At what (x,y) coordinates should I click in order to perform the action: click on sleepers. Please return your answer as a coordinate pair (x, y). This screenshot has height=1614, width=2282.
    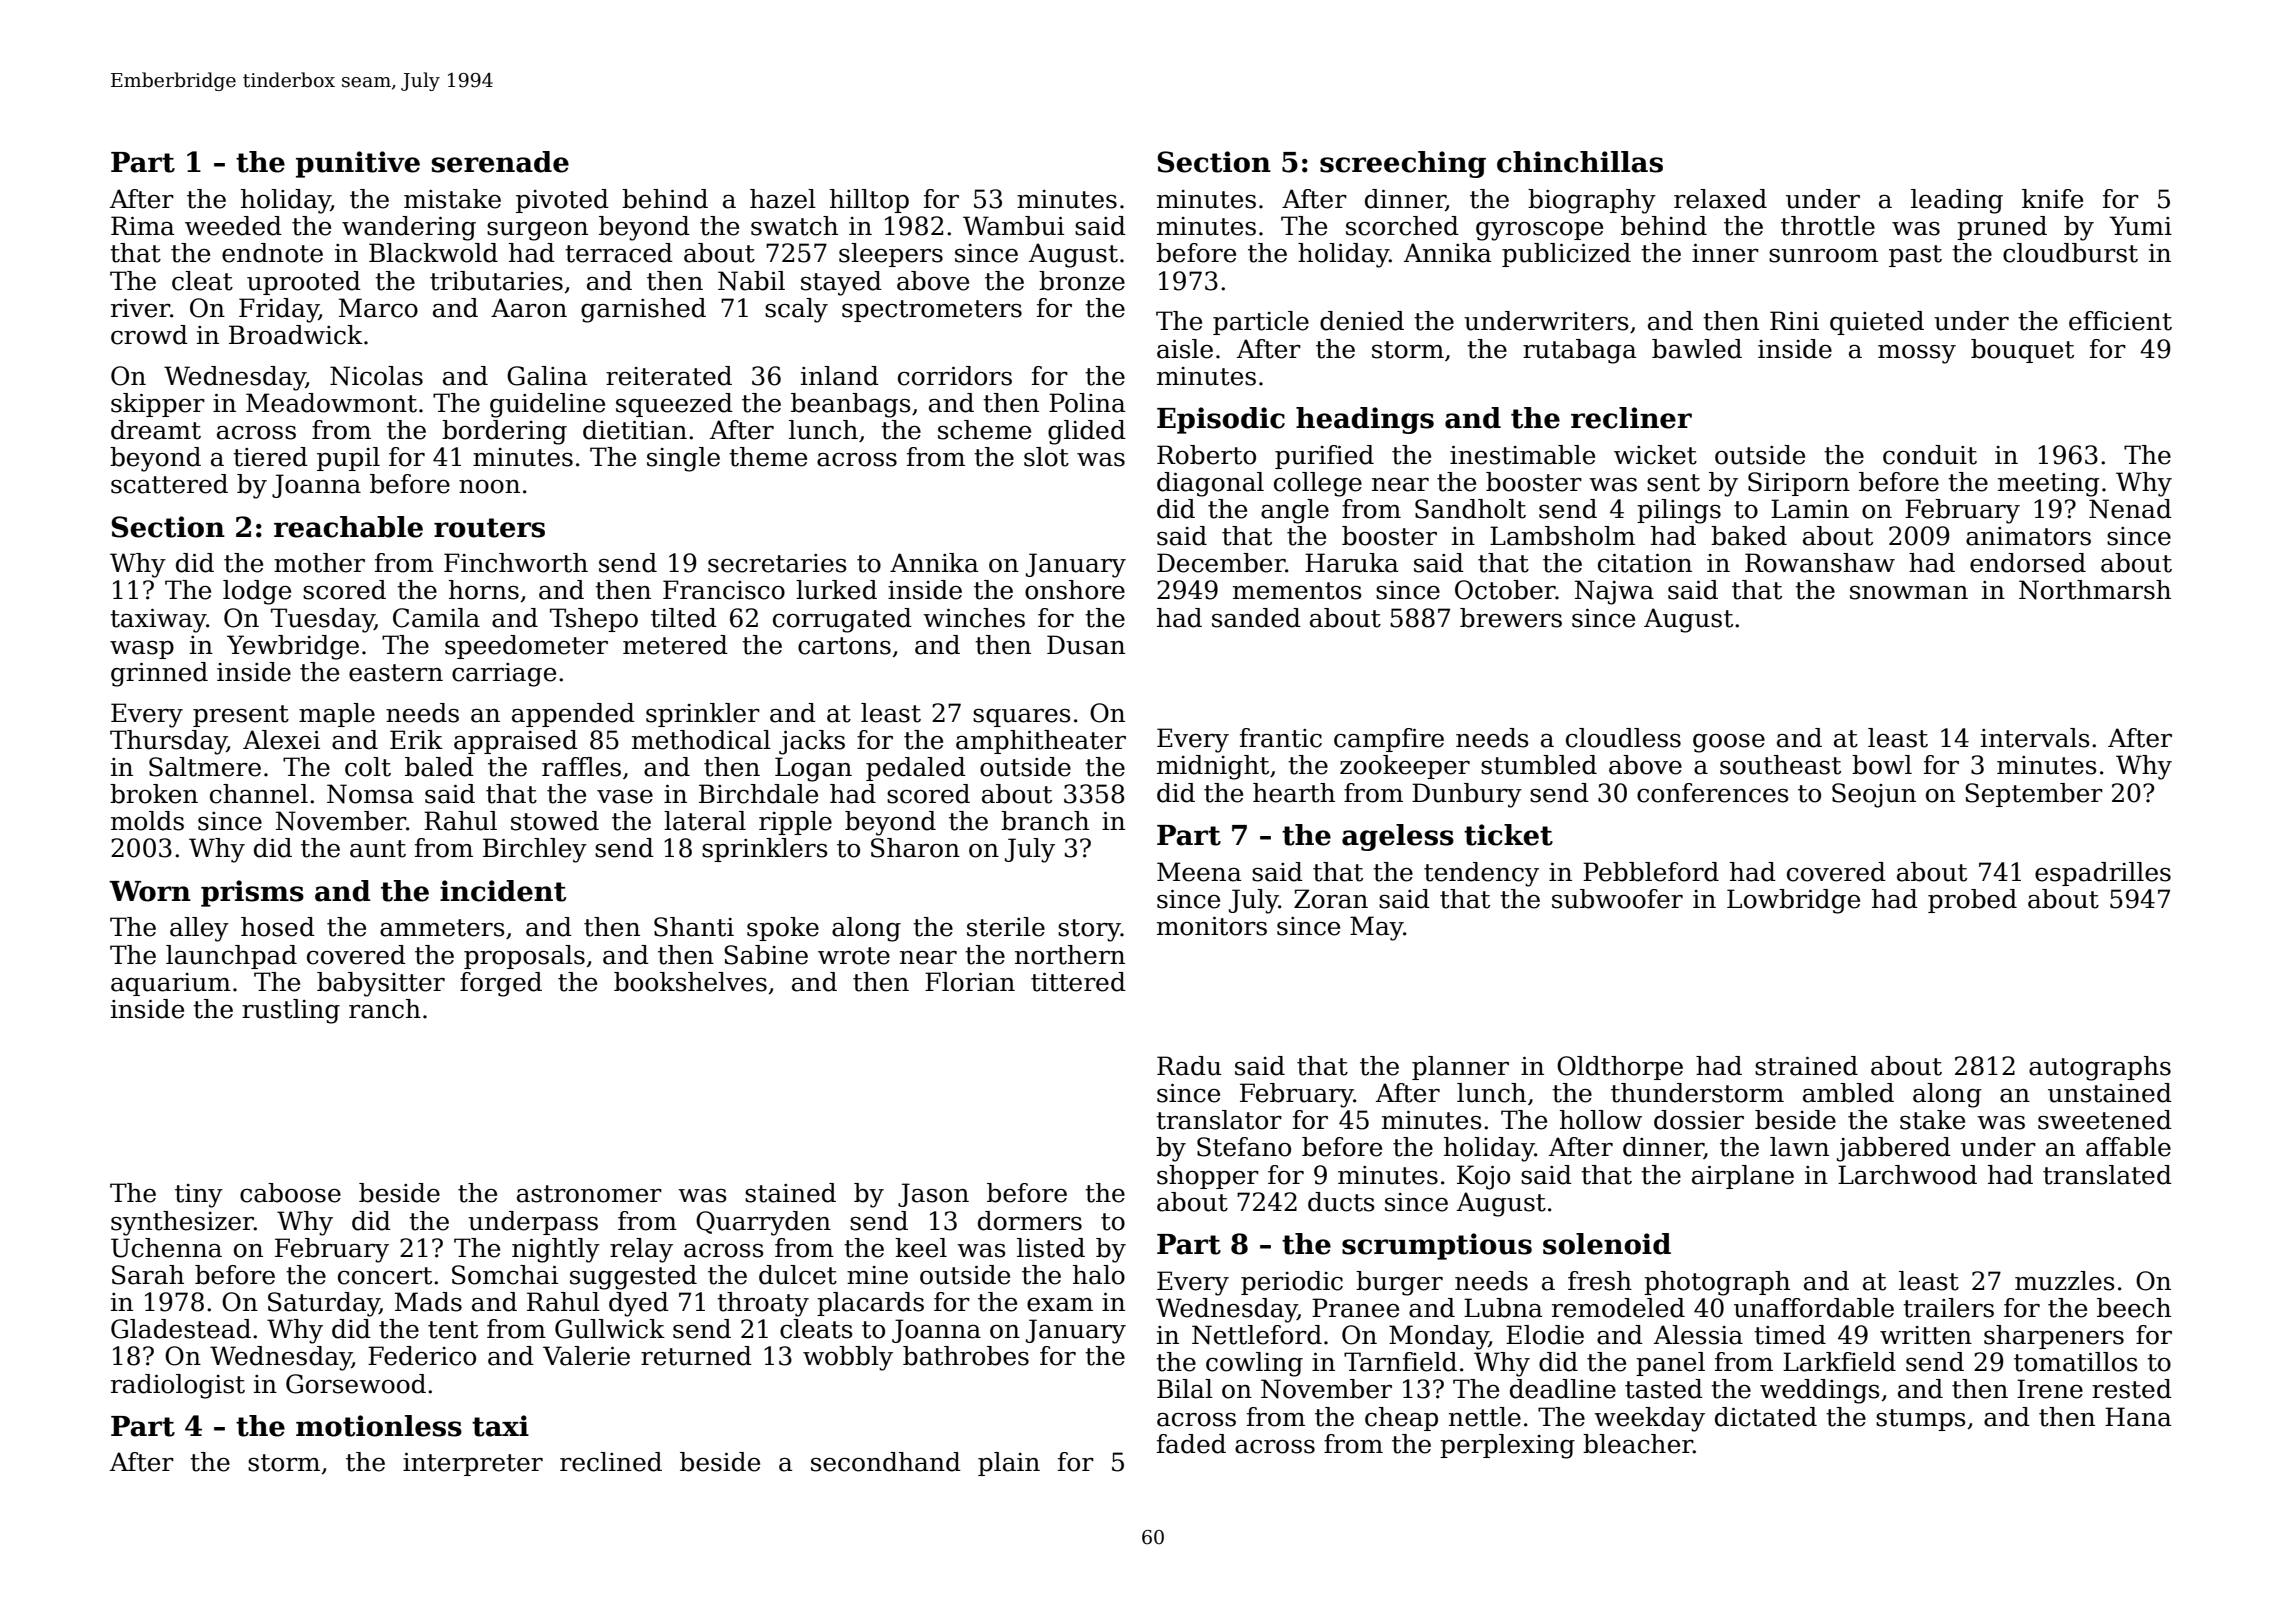
    Looking at the image, I should click on (891, 255).
